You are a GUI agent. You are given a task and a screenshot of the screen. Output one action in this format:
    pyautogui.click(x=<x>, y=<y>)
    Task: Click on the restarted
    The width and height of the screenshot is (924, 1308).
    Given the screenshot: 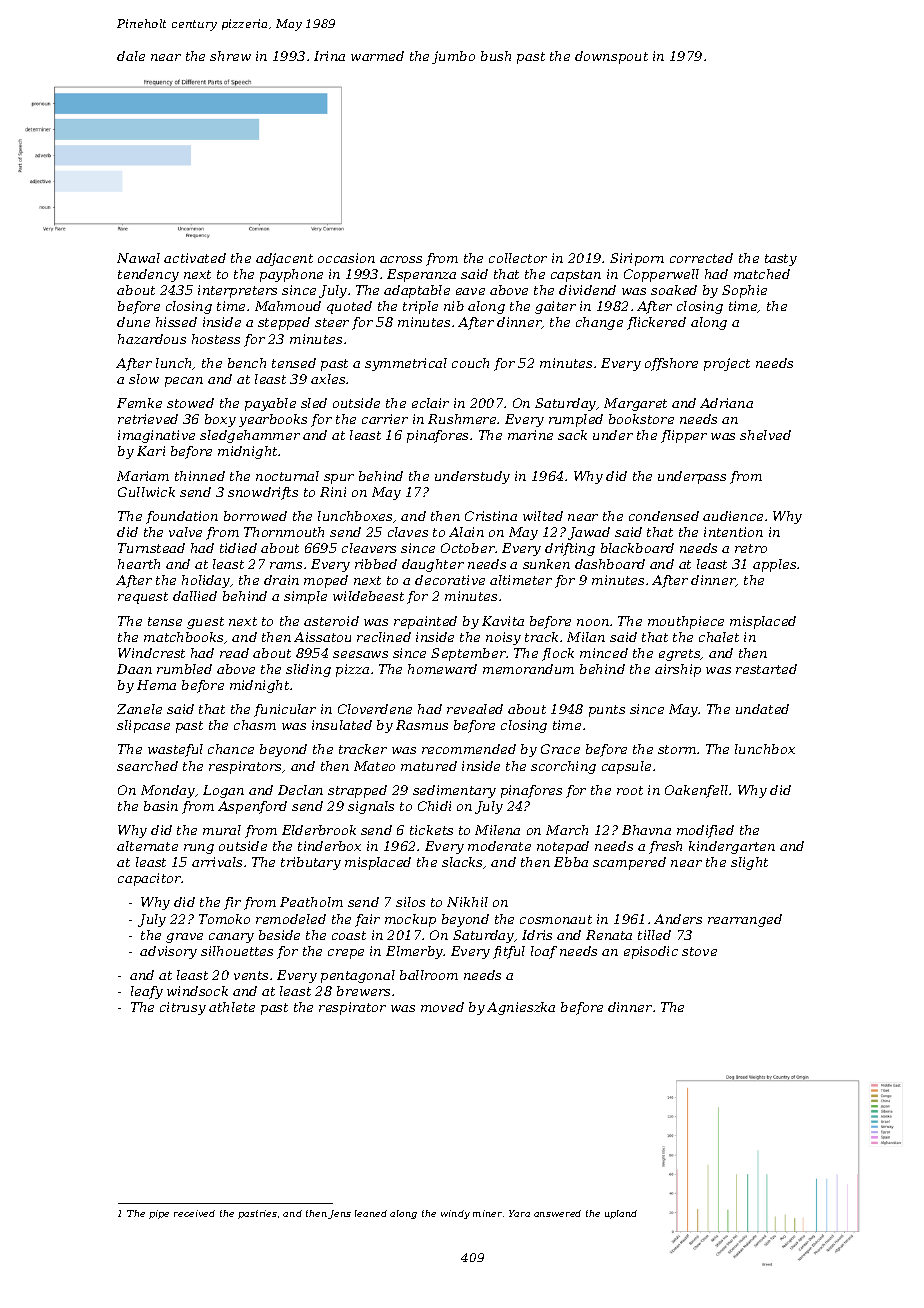 What is the action you would take?
    pyautogui.click(x=766, y=669)
